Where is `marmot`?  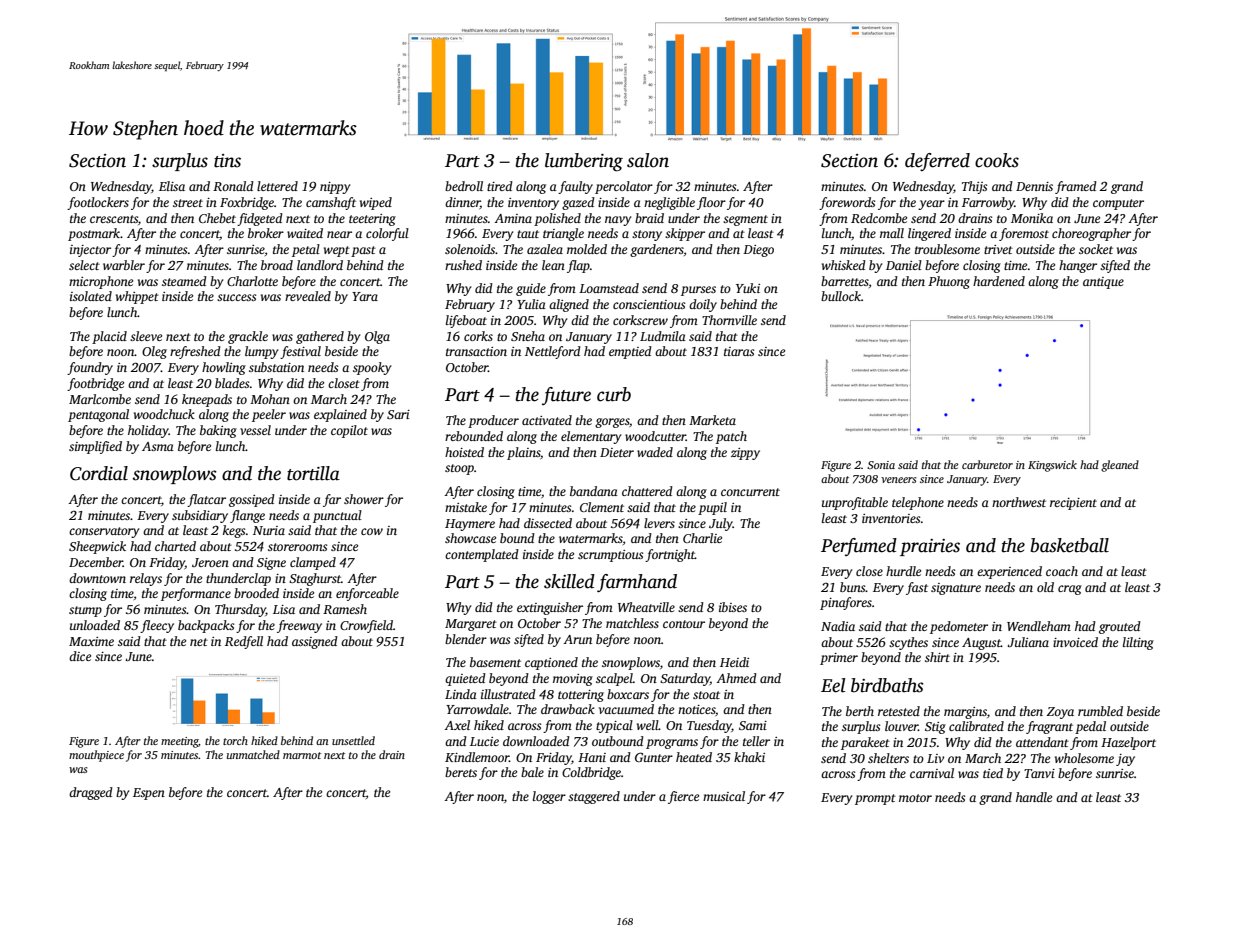 marmot is located at coordinates (302, 755).
